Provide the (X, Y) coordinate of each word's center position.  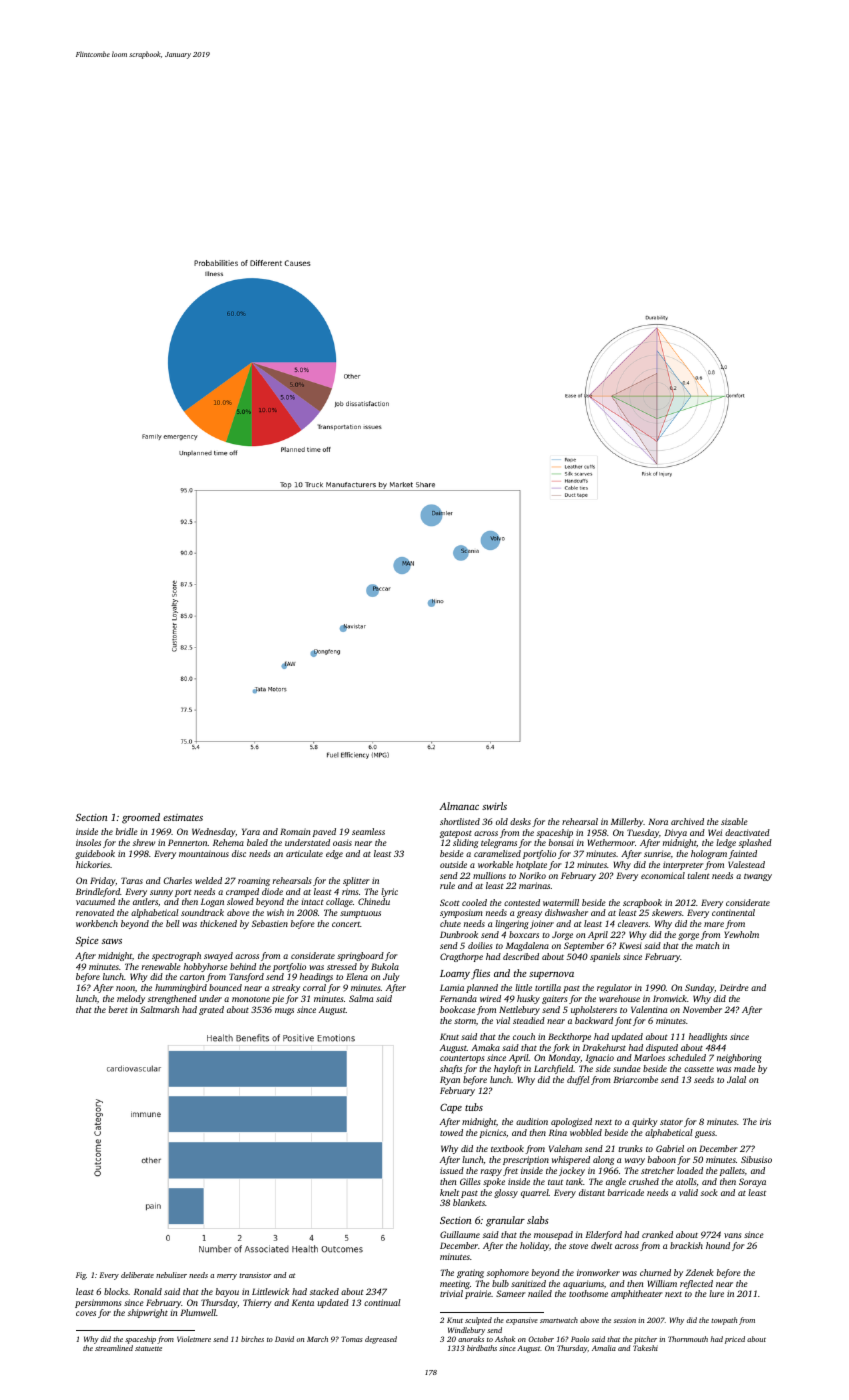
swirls (494, 806)
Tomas (352, 1339)
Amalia (604, 1348)
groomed (141, 818)
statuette (148, 1348)
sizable (734, 821)
